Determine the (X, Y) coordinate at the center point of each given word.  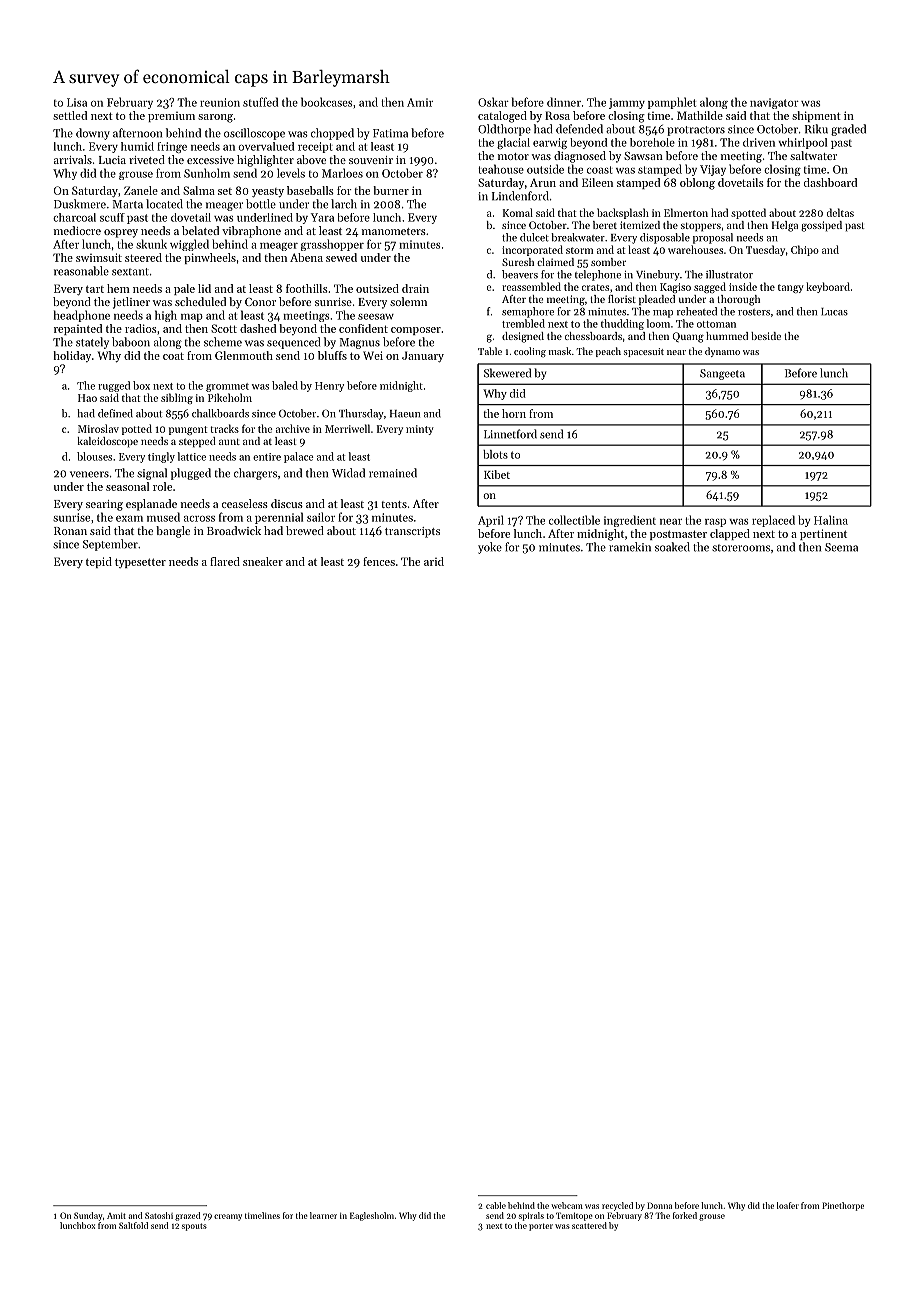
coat (173, 356)
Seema (841, 547)
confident (363, 328)
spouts (194, 1227)
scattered (589, 1225)
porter (541, 1227)
